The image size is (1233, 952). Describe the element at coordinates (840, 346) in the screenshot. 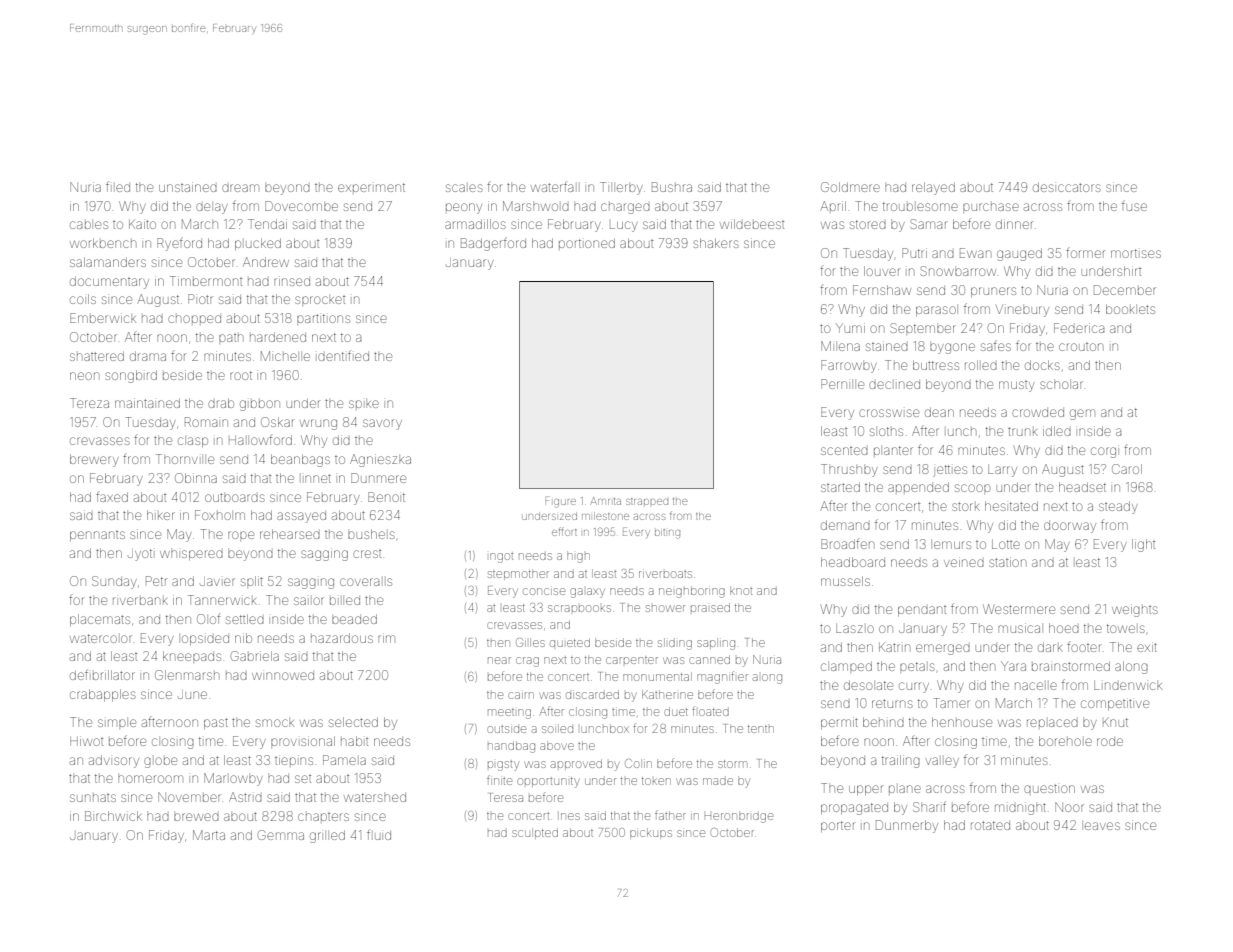

I see `Milena` at that location.
